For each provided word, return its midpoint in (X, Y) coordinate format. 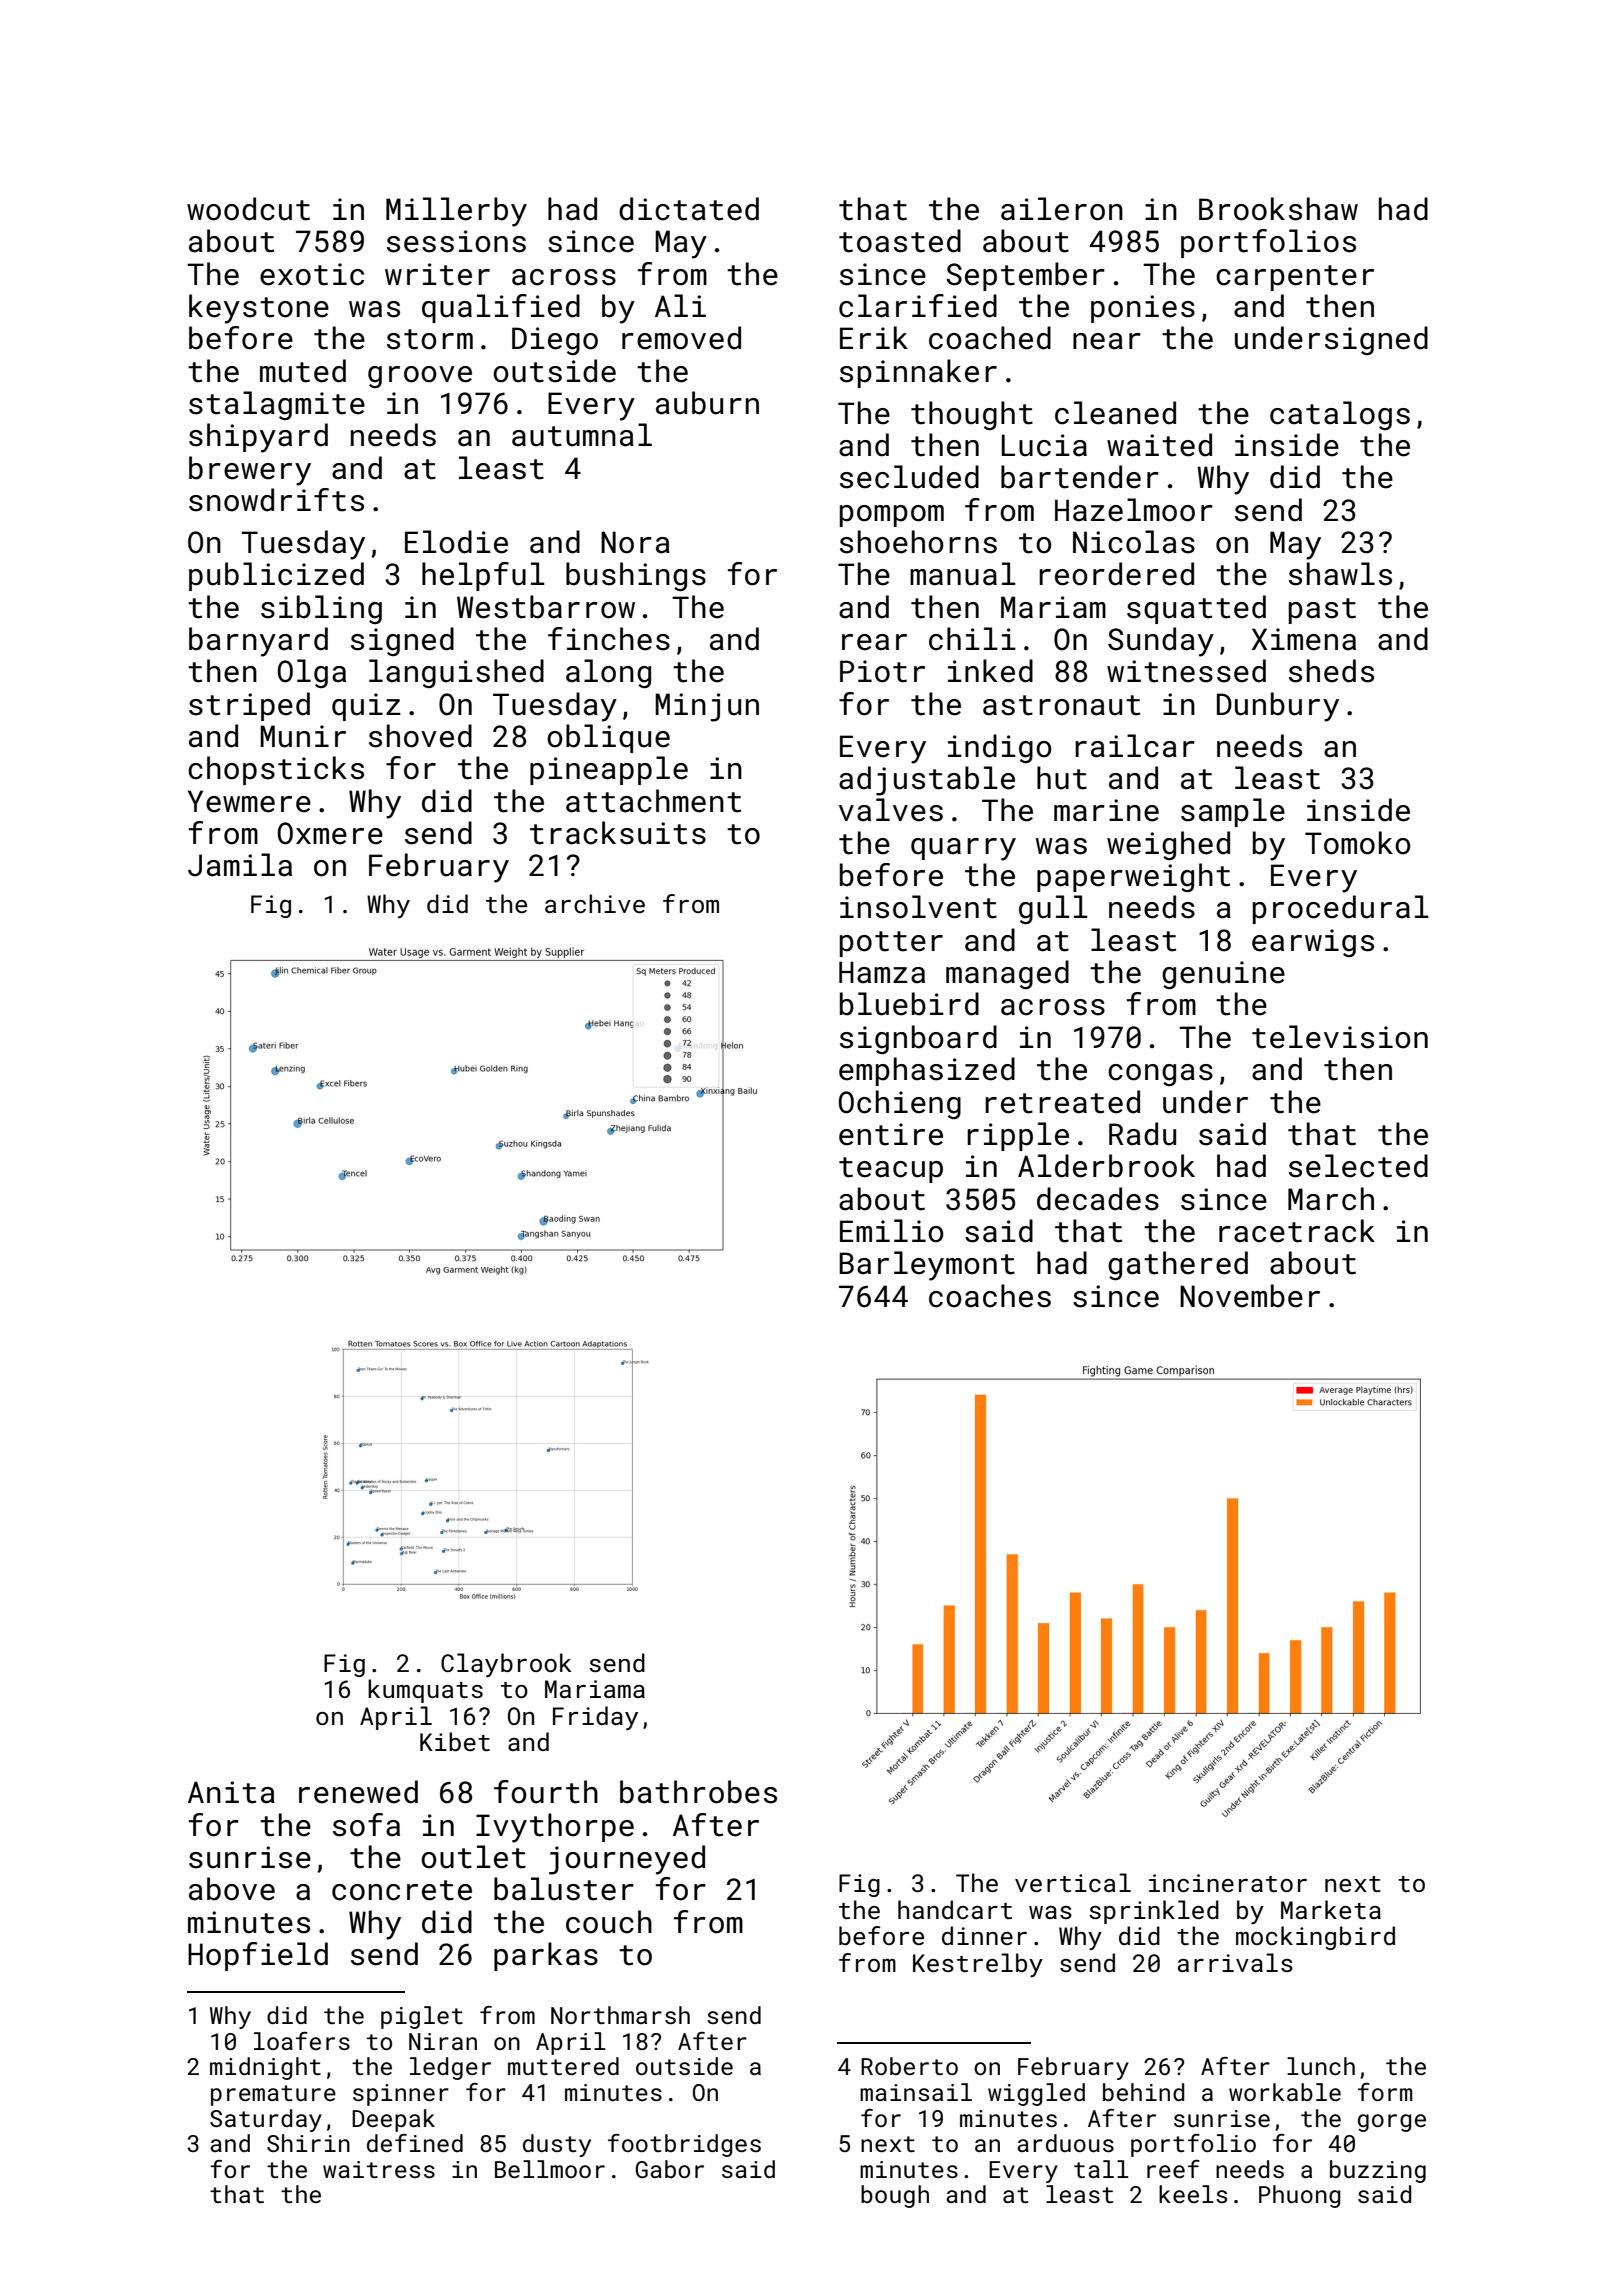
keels (1193, 2194)
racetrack (1297, 1231)
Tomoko (1358, 843)
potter (891, 944)
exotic (312, 274)
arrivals (1235, 1962)
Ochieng (900, 1104)
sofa (366, 1825)
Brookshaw (1278, 209)
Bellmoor (550, 2169)
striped (249, 706)
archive (595, 903)
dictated (689, 209)
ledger (450, 2068)
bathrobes (698, 1792)
